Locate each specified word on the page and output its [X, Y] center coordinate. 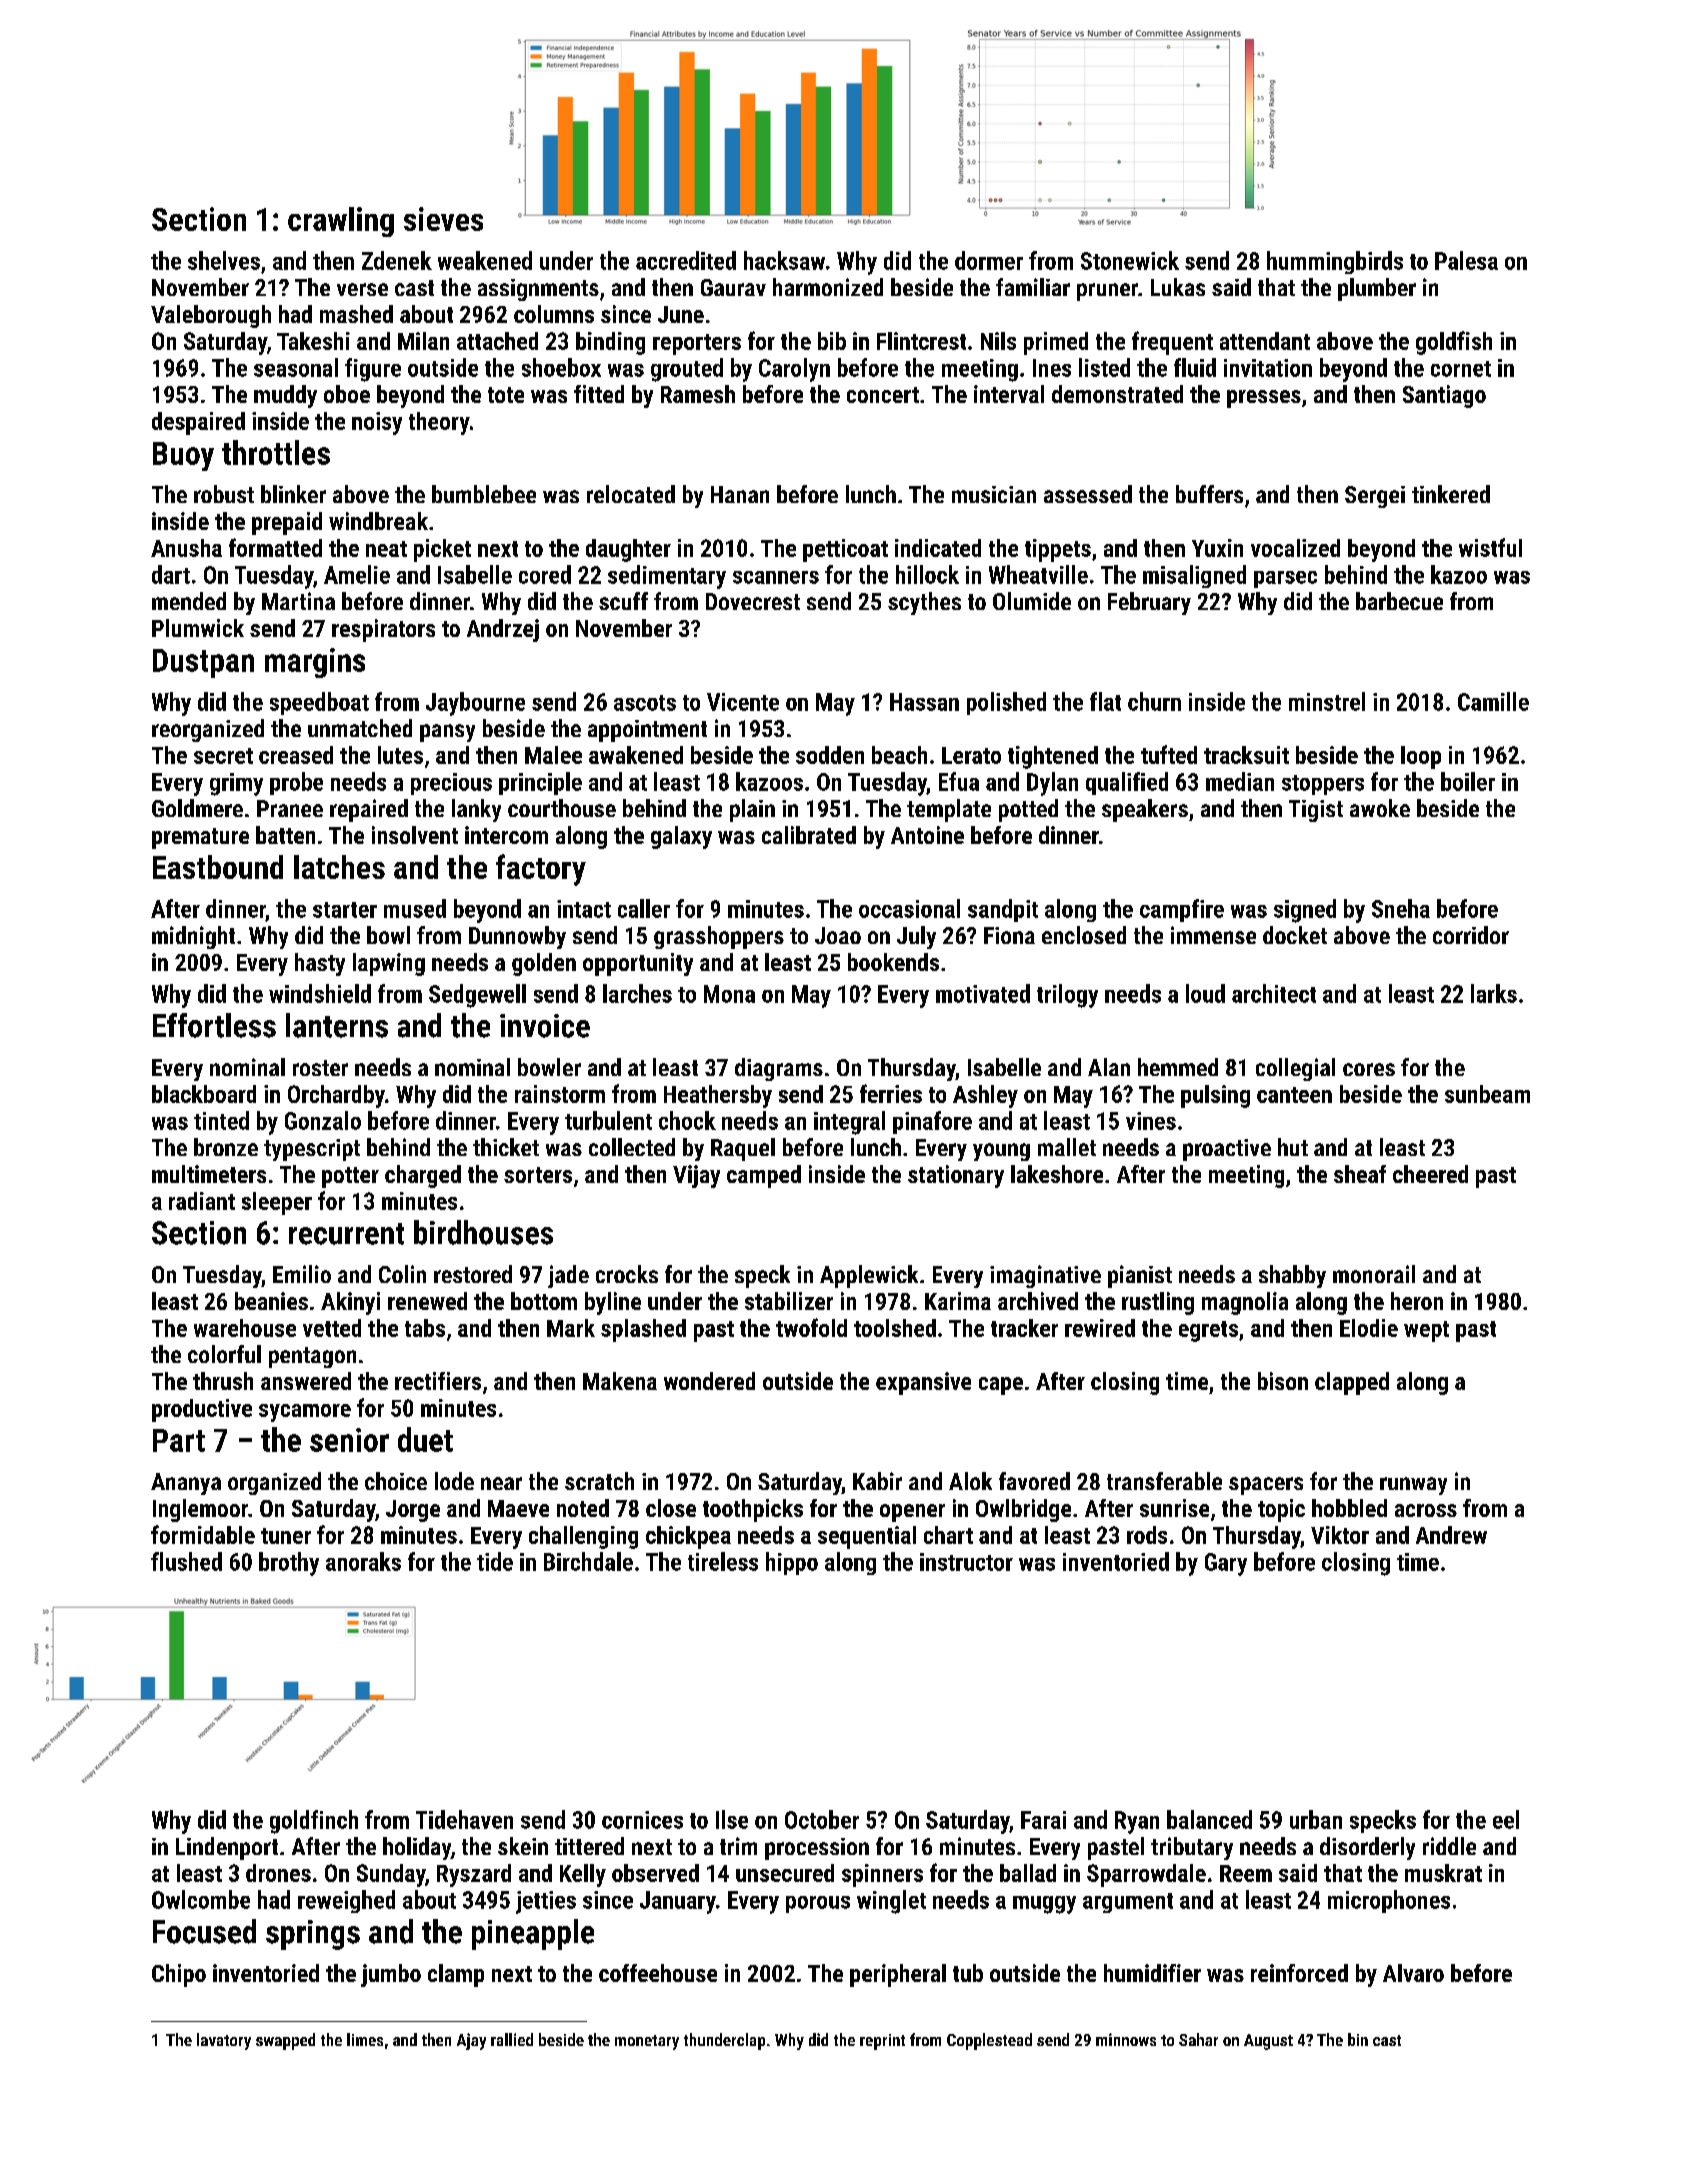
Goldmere [197, 808]
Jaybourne [475, 704]
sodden [830, 755]
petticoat [845, 550]
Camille [1493, 701]
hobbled [1349, 1508]
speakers [1145, 810]
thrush [223, 1381]
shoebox [561, 367]
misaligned [1194, 576]
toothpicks [753, 1510]
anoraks [363, 1561]
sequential [867, 1537]
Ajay [471, 2041]
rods [1147, 1535]
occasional [909, 908]
